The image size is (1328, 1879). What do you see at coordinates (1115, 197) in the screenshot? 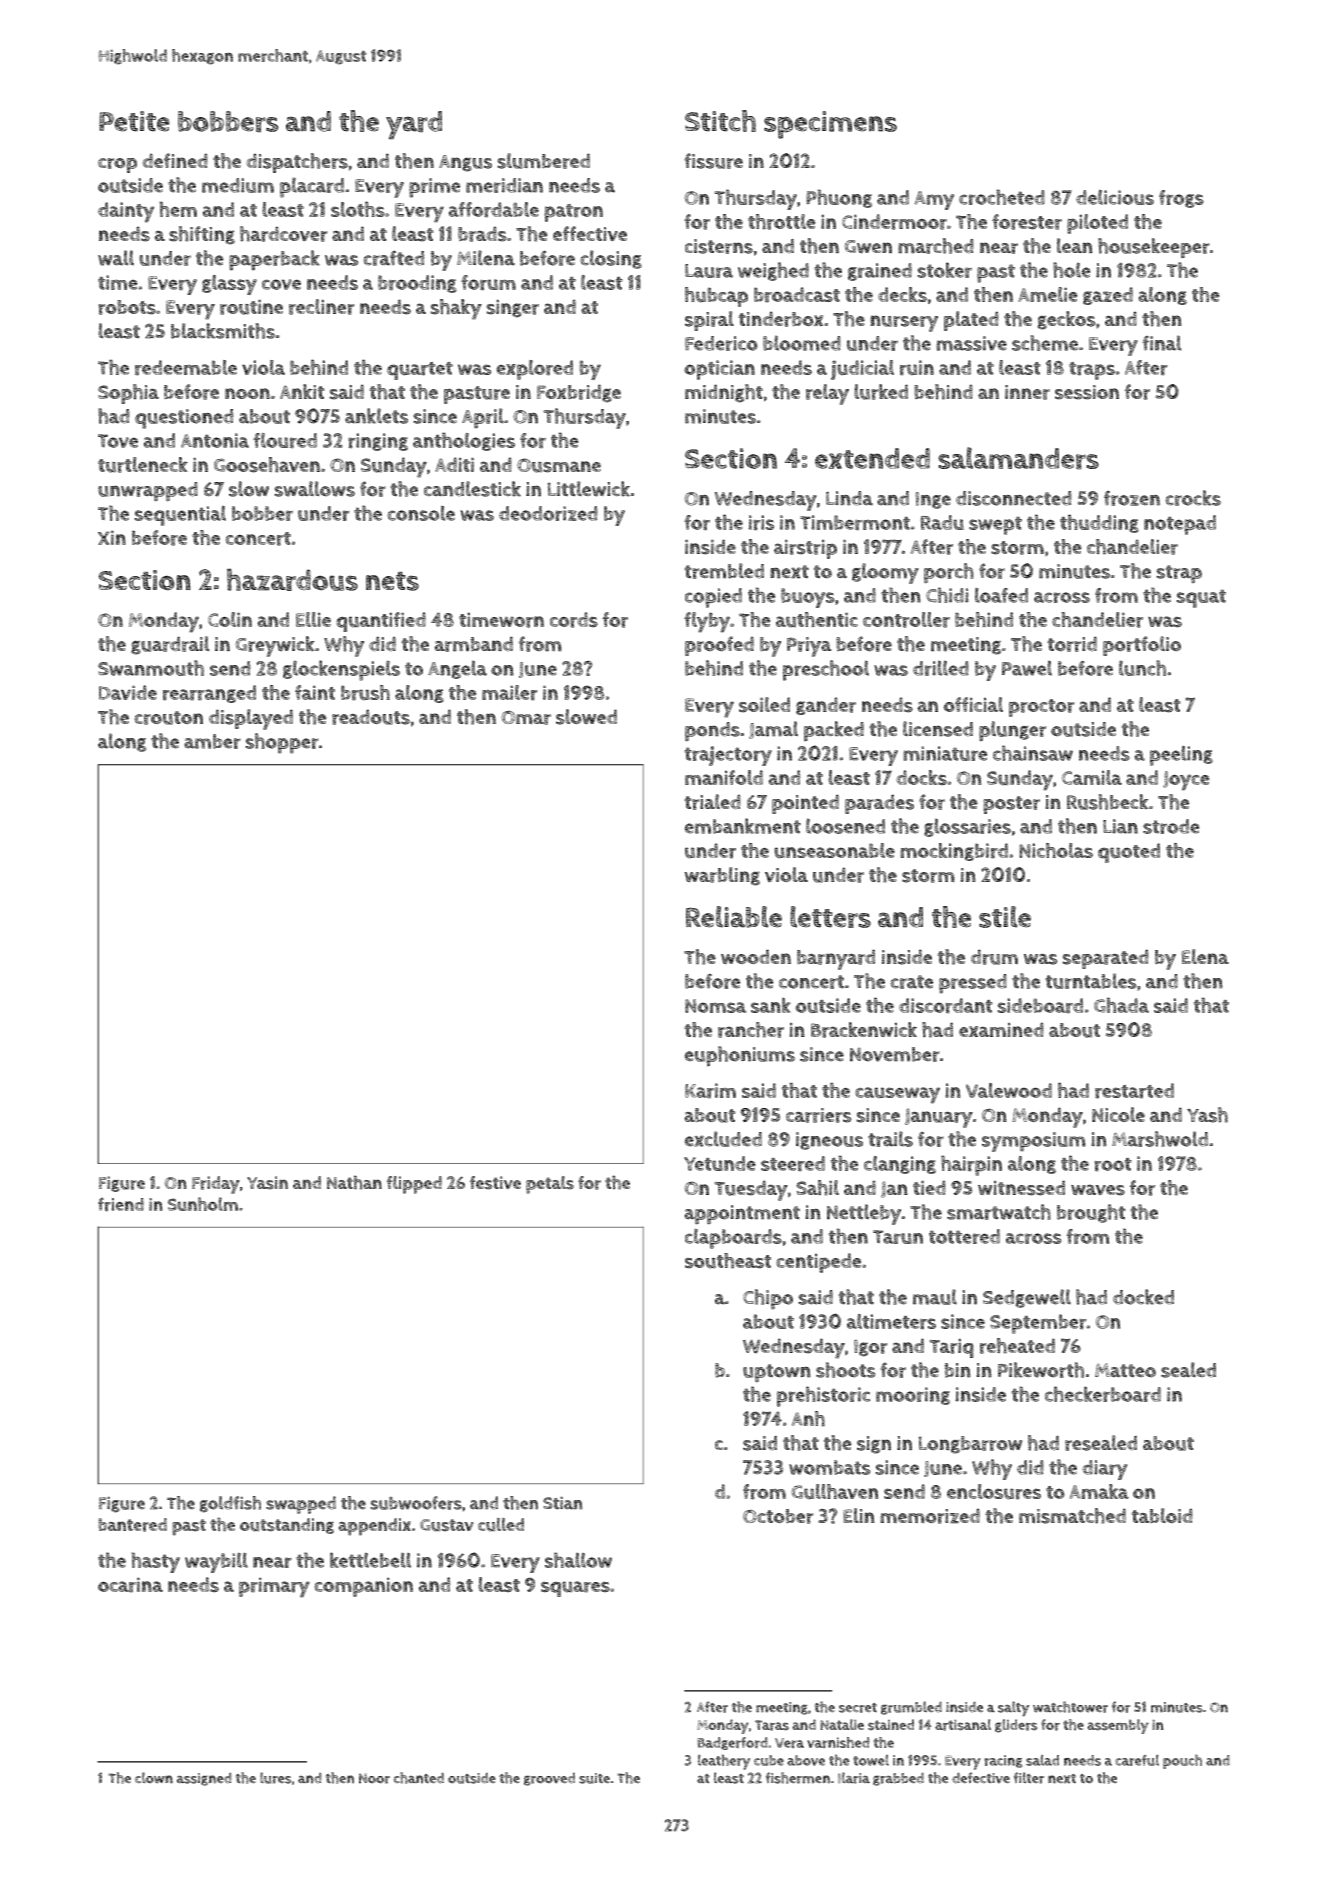
I see `delicious` at bounding box center [1115, 197].
